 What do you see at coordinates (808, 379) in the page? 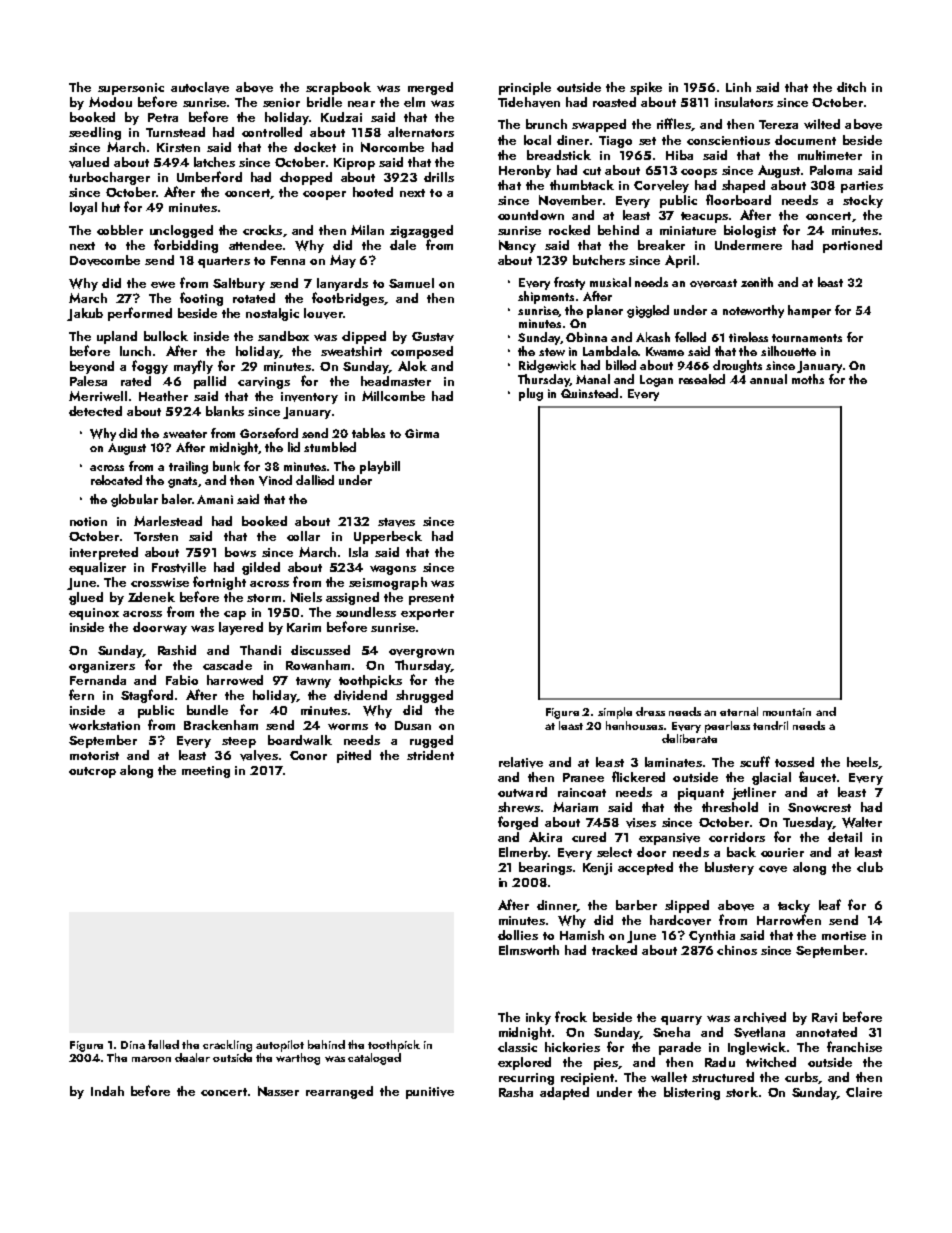
I see `moths` at bounding box center [808, 379].
